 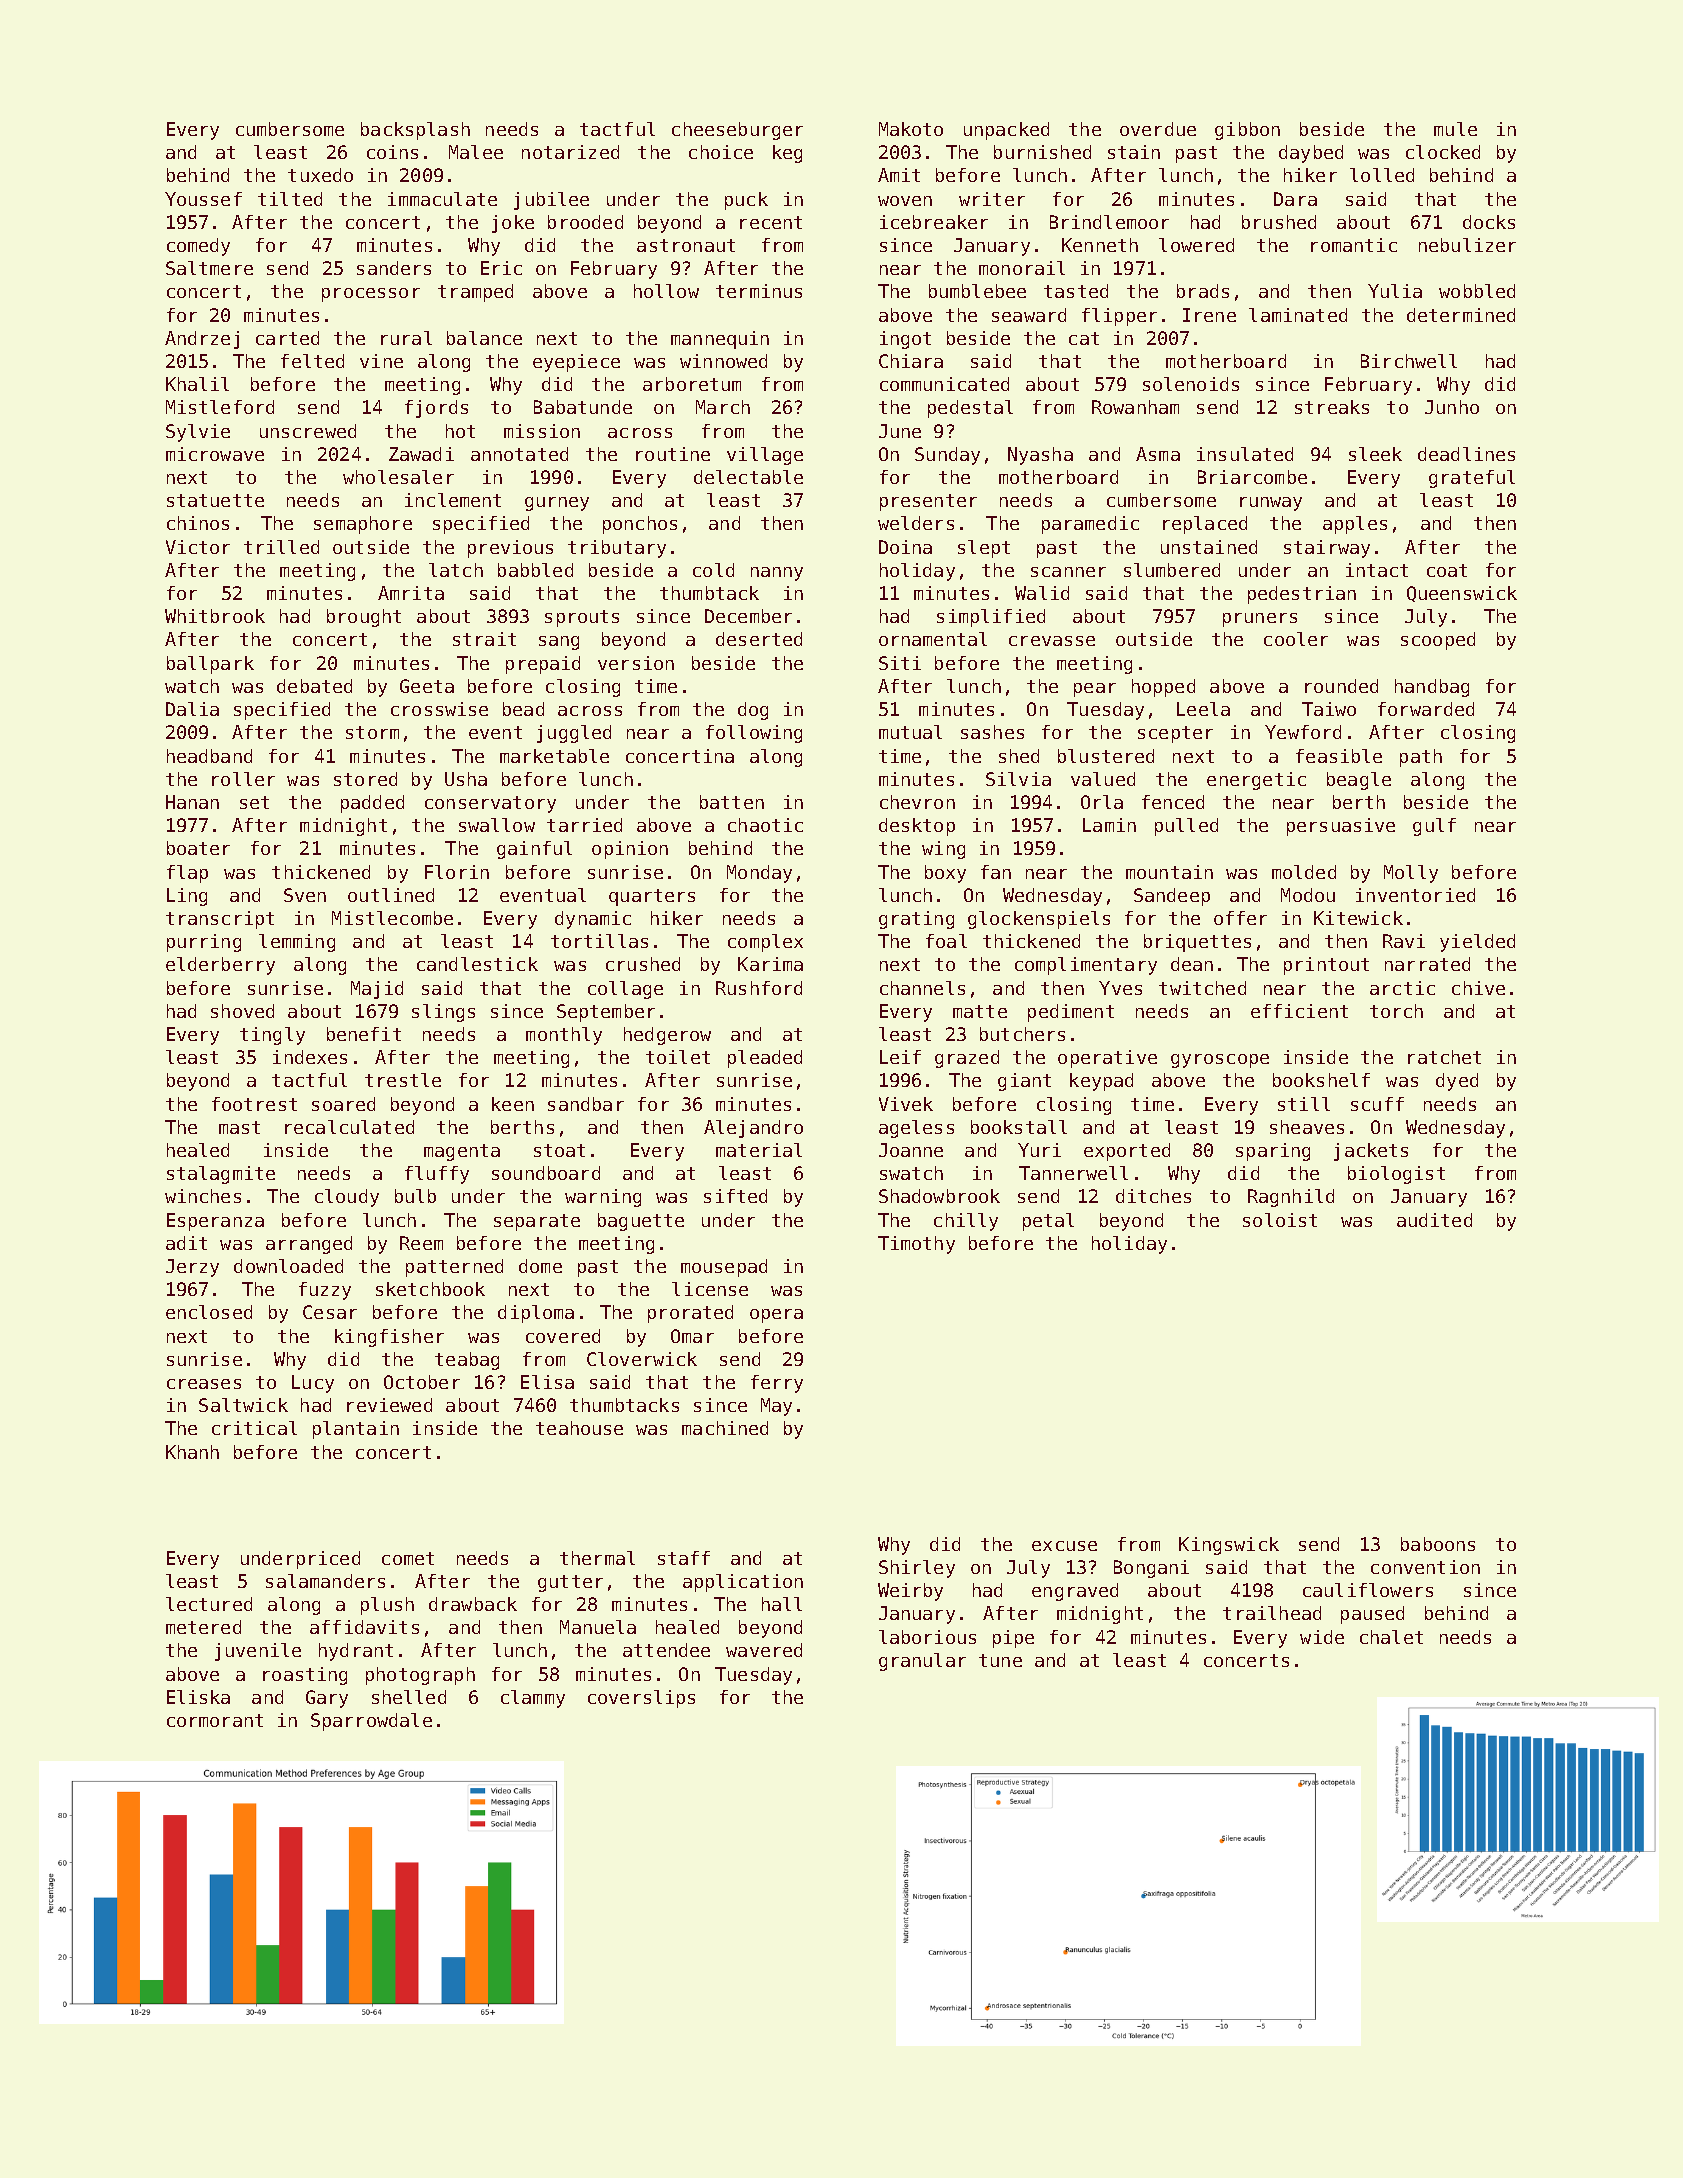 I want to click on audited, so click(x=1434, y=1220).
